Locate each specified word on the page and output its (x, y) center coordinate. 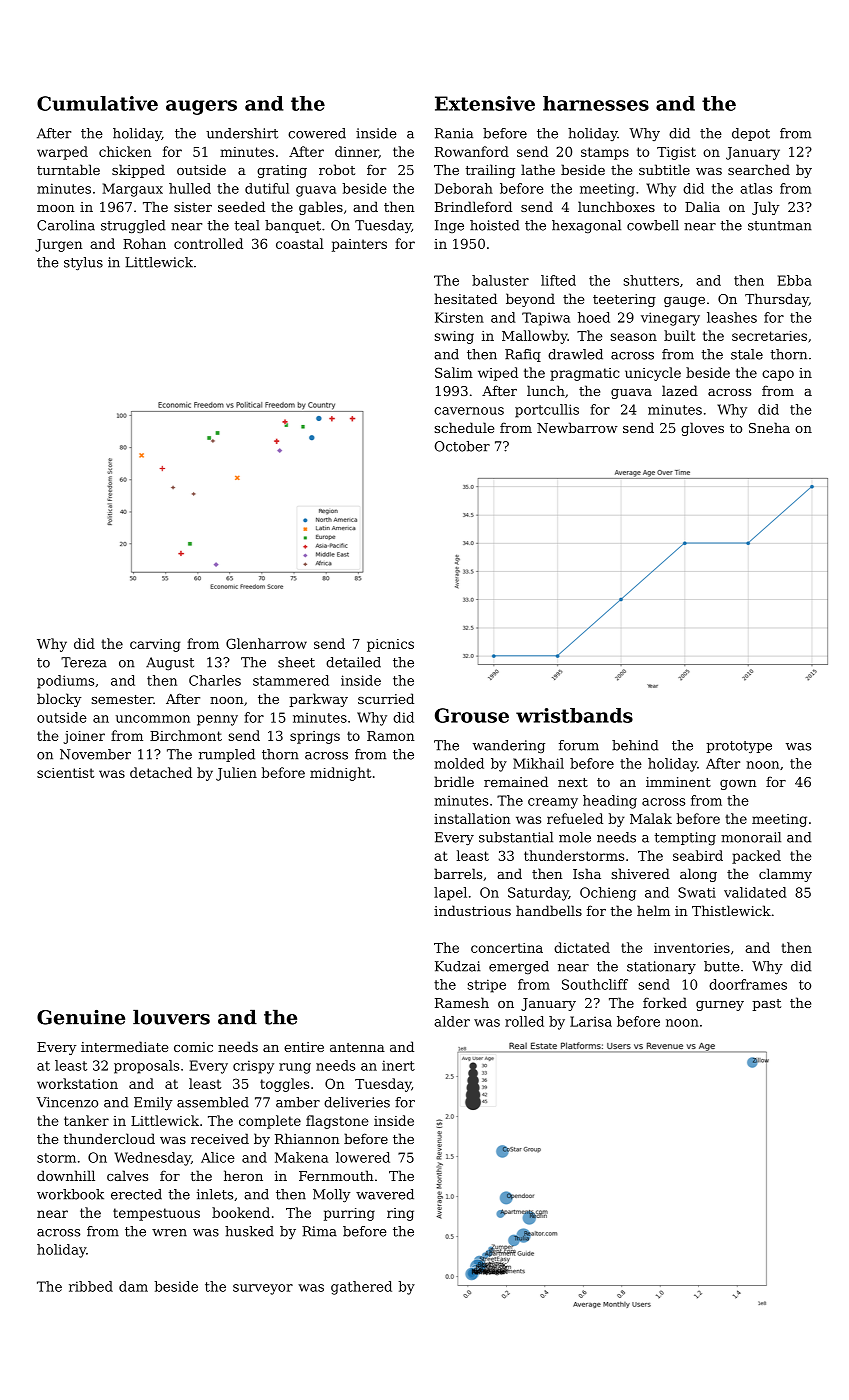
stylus (83, 263)
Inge (449, 226)
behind (635, 745)
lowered (363, 1157)
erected (136, 1194)
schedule (464, 427)
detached (161, 772)
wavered (385, 1194)
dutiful (267, 188)
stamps (605, 153)
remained (516, 781)
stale (747, 354)
